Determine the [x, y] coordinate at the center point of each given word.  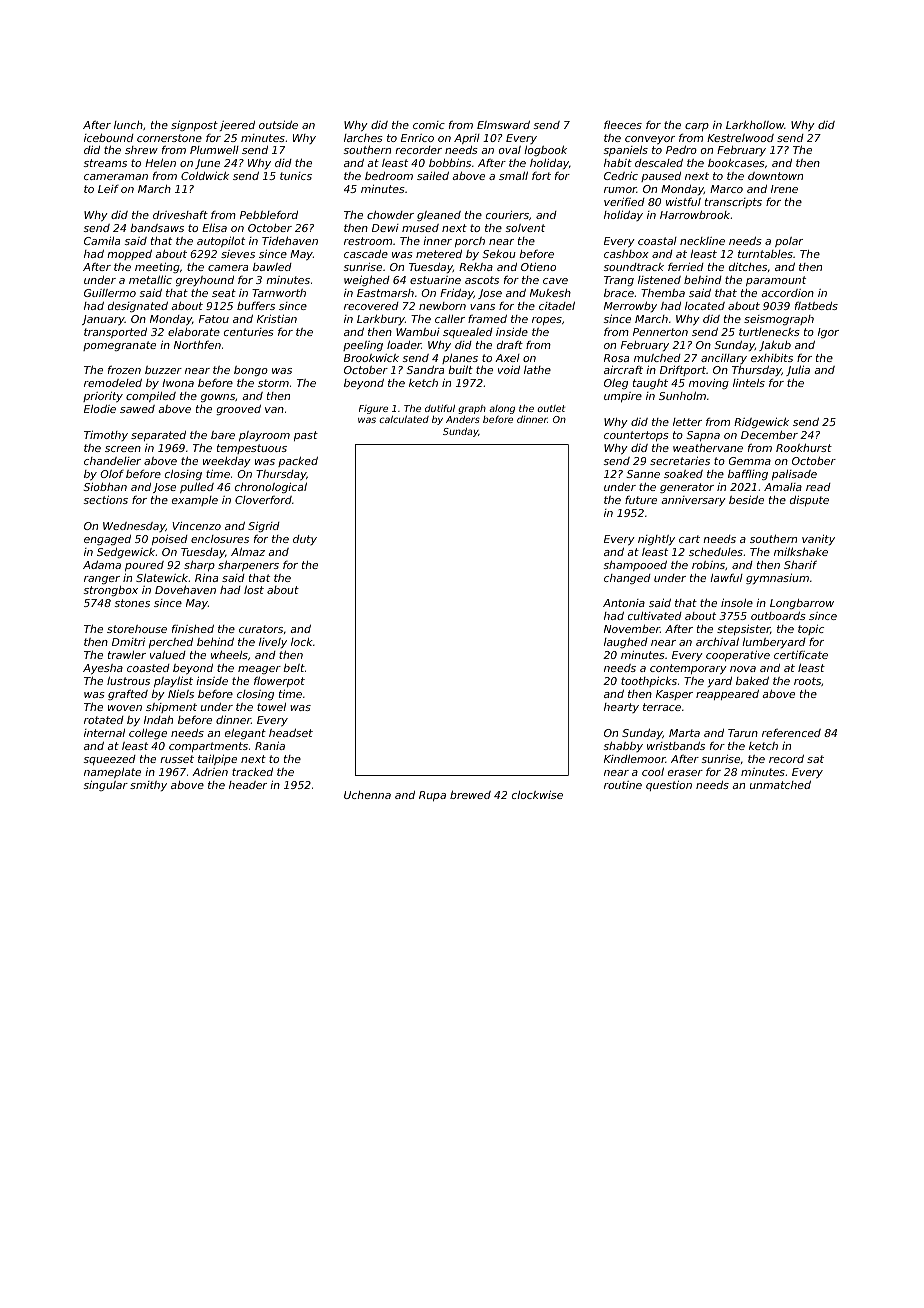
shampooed [635, 565]
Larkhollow [755, 124]
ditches [748, 266]
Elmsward [503, 125]
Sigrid [264, 527]
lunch [128, 125]
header [248, 785]
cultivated [655, 616]
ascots [482, 280]
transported [115, 333]
